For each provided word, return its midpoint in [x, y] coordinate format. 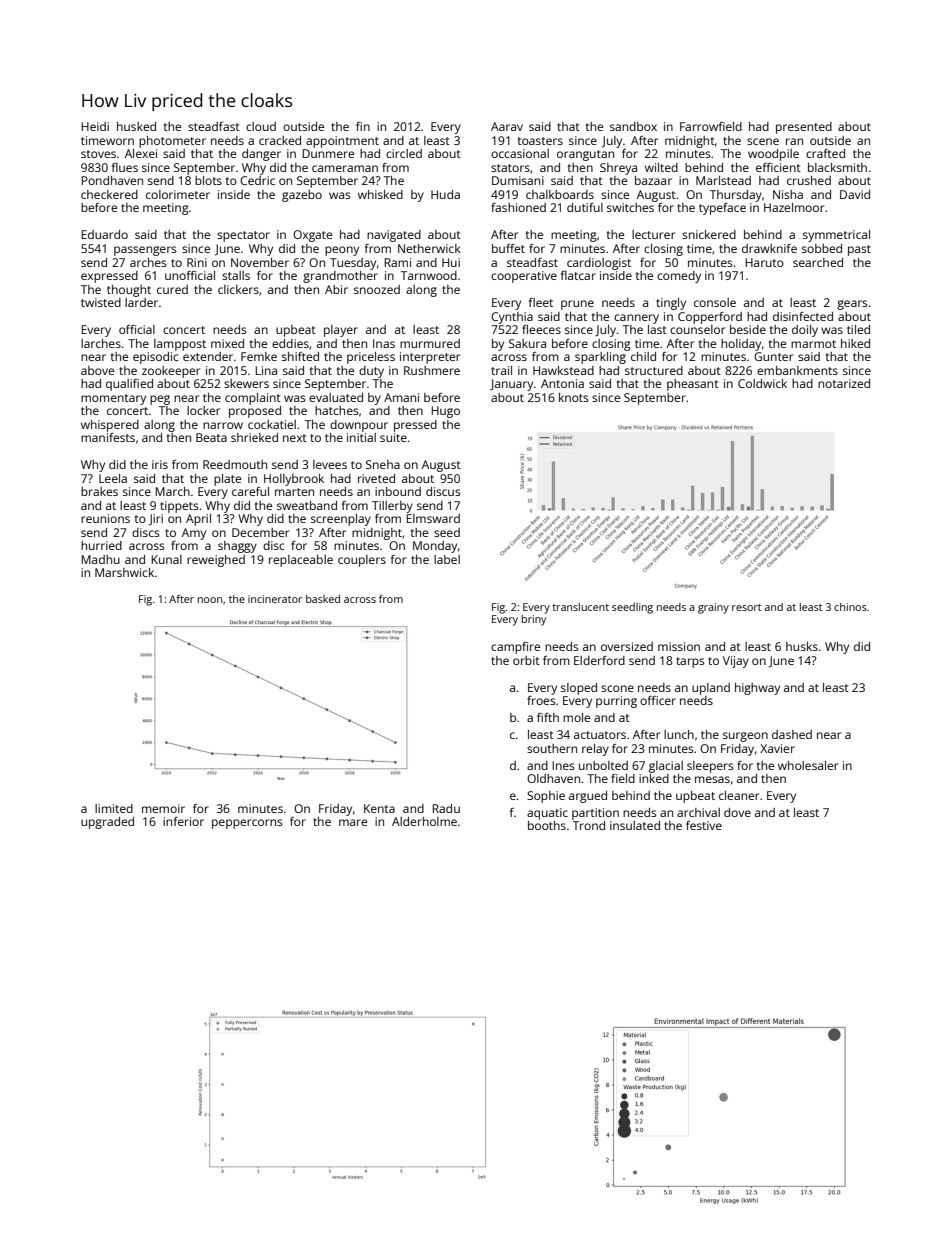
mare [353, 822]
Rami [397, 262]
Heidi [95, 126]
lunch [679, 734]
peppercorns [247, 824]
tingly [671, 304]
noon [210, 600]
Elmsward [433, 518]
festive [704, 825]
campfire [515, 648]
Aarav [507, 126]
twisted [101, 302]
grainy [713, 608]
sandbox [633, 126]
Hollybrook [294, 480]
